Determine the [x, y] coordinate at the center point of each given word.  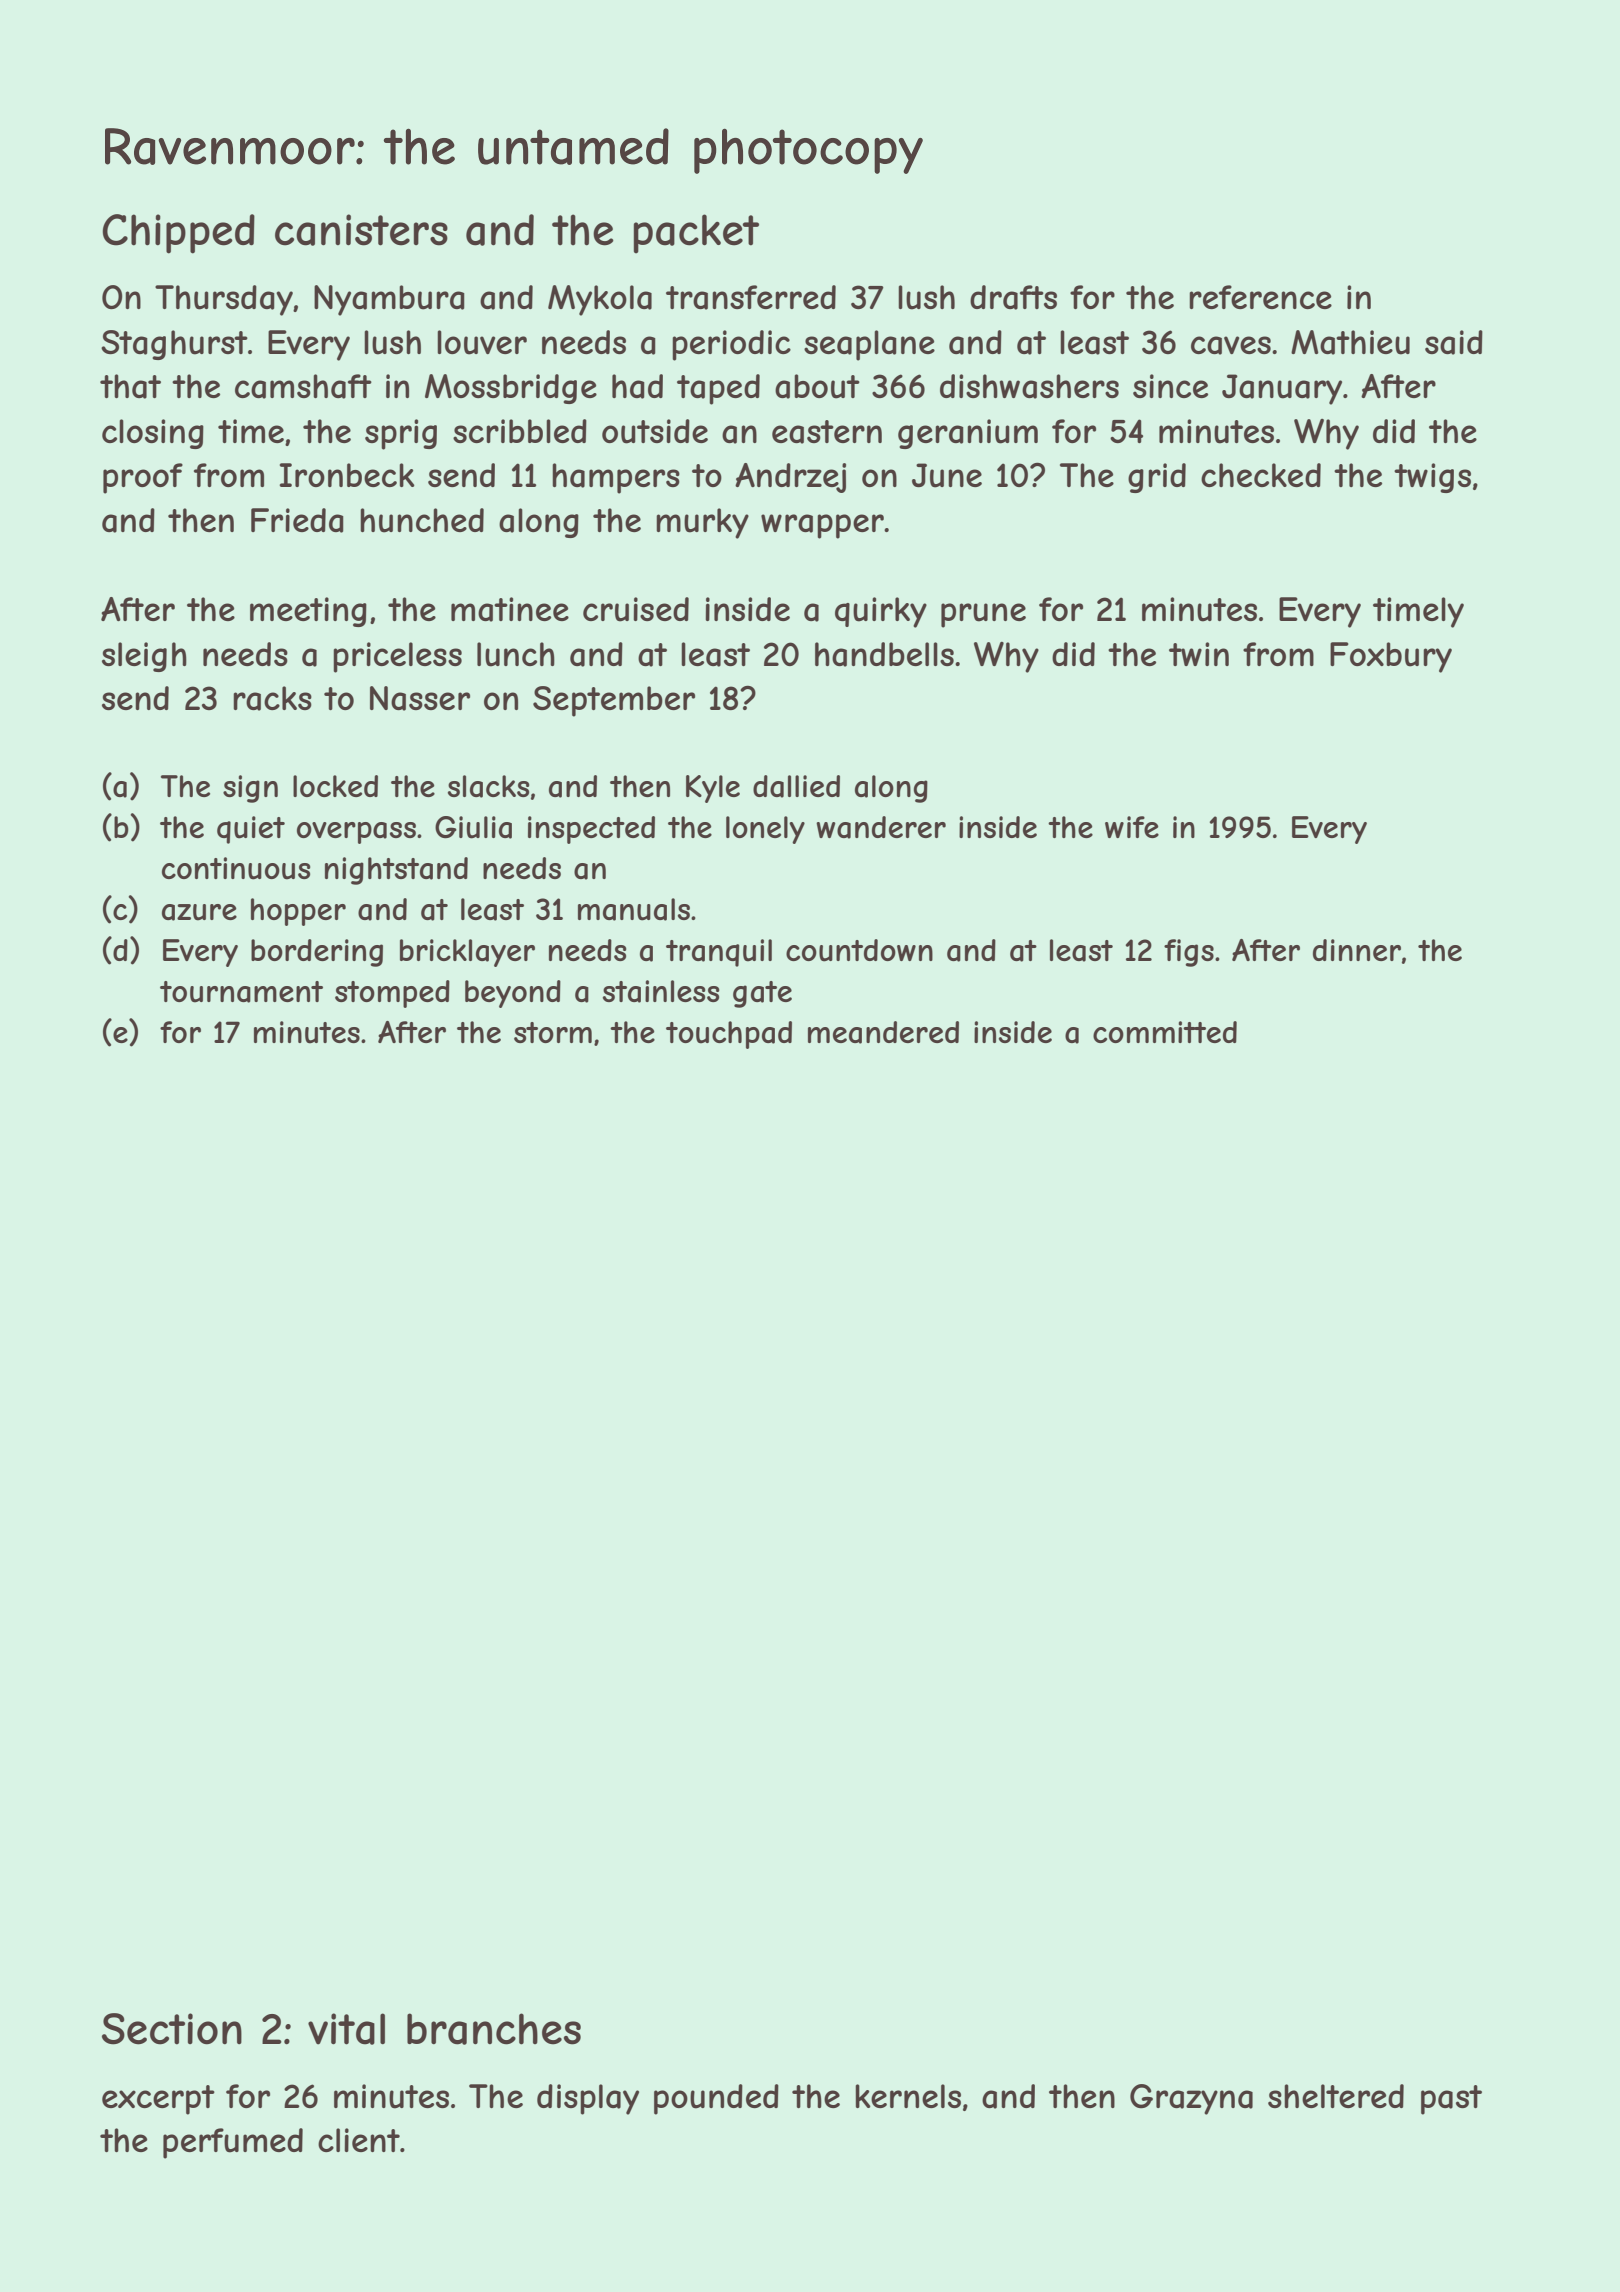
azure [199, 912]
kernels [908, 2096]
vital [346, 2029]
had [637, 386]
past [1451, 2100]
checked [1261, 475]
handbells [884, 654]
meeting [308, 612]
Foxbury [1391, 657]
